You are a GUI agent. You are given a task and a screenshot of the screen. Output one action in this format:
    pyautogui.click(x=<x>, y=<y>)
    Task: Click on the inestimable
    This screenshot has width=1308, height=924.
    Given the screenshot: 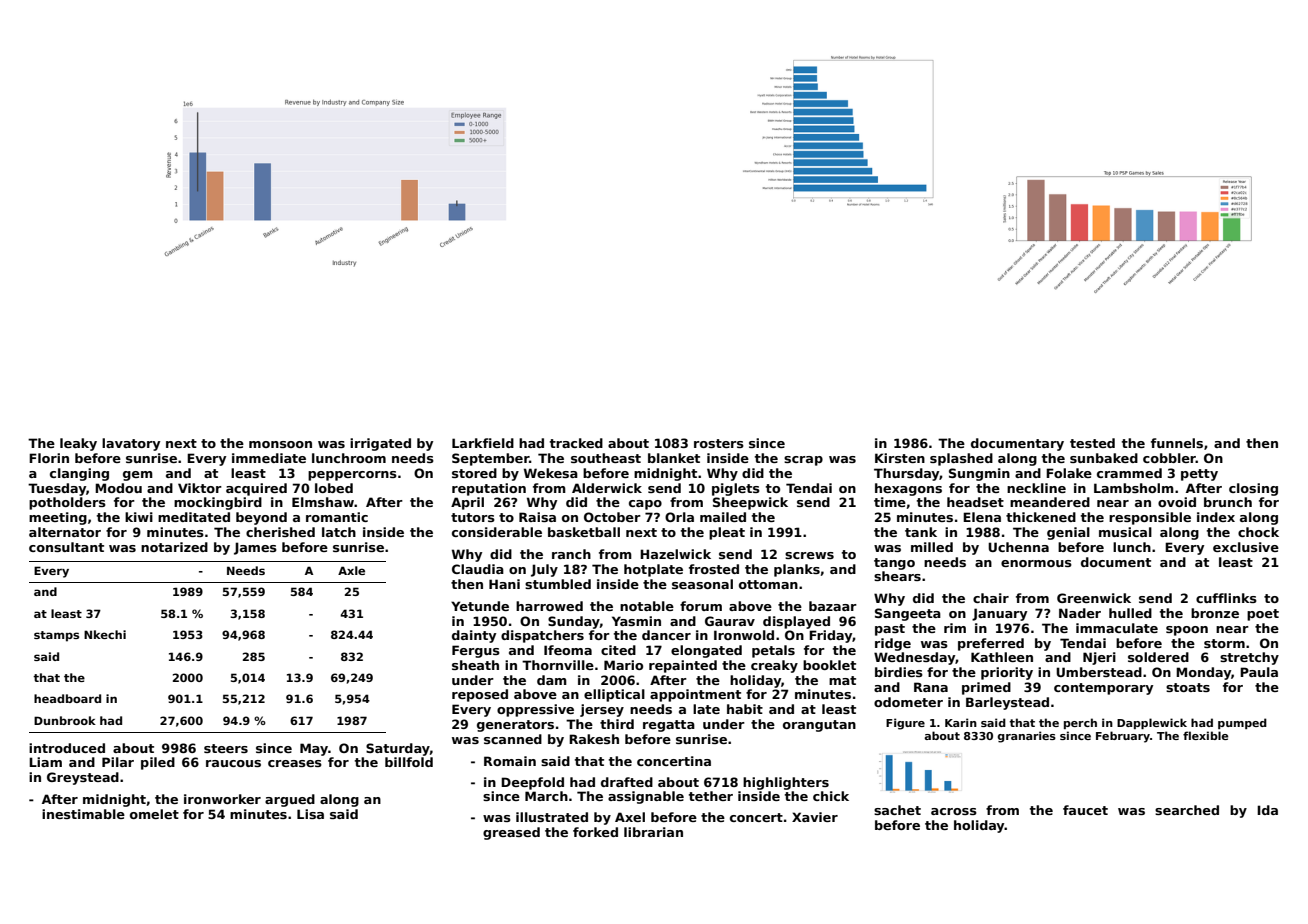 What is the action you would take?
    pyautogui.click(x=83, y=814)
